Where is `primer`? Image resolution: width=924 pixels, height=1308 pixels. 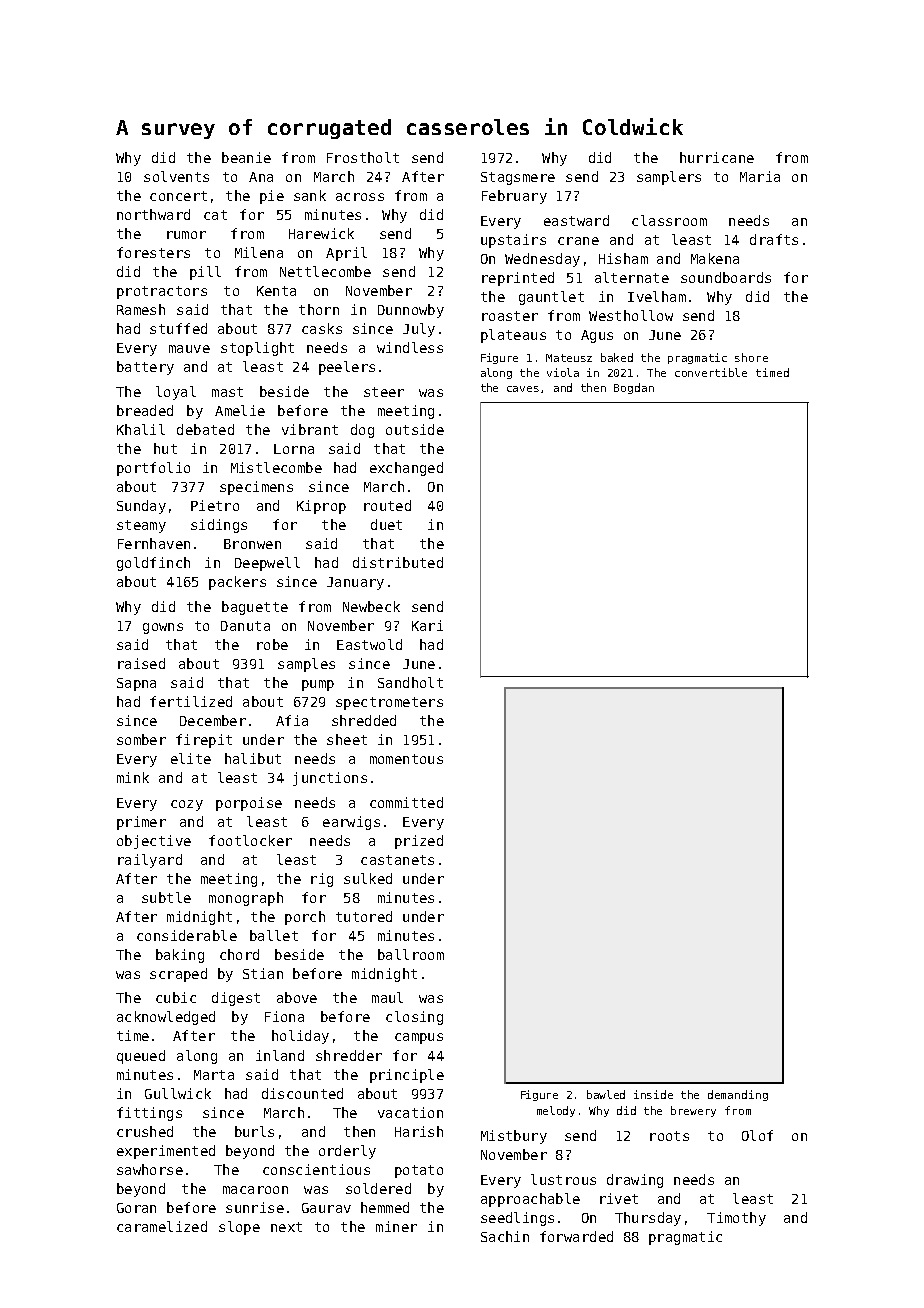 primer is located at coordinates (141, 823).
